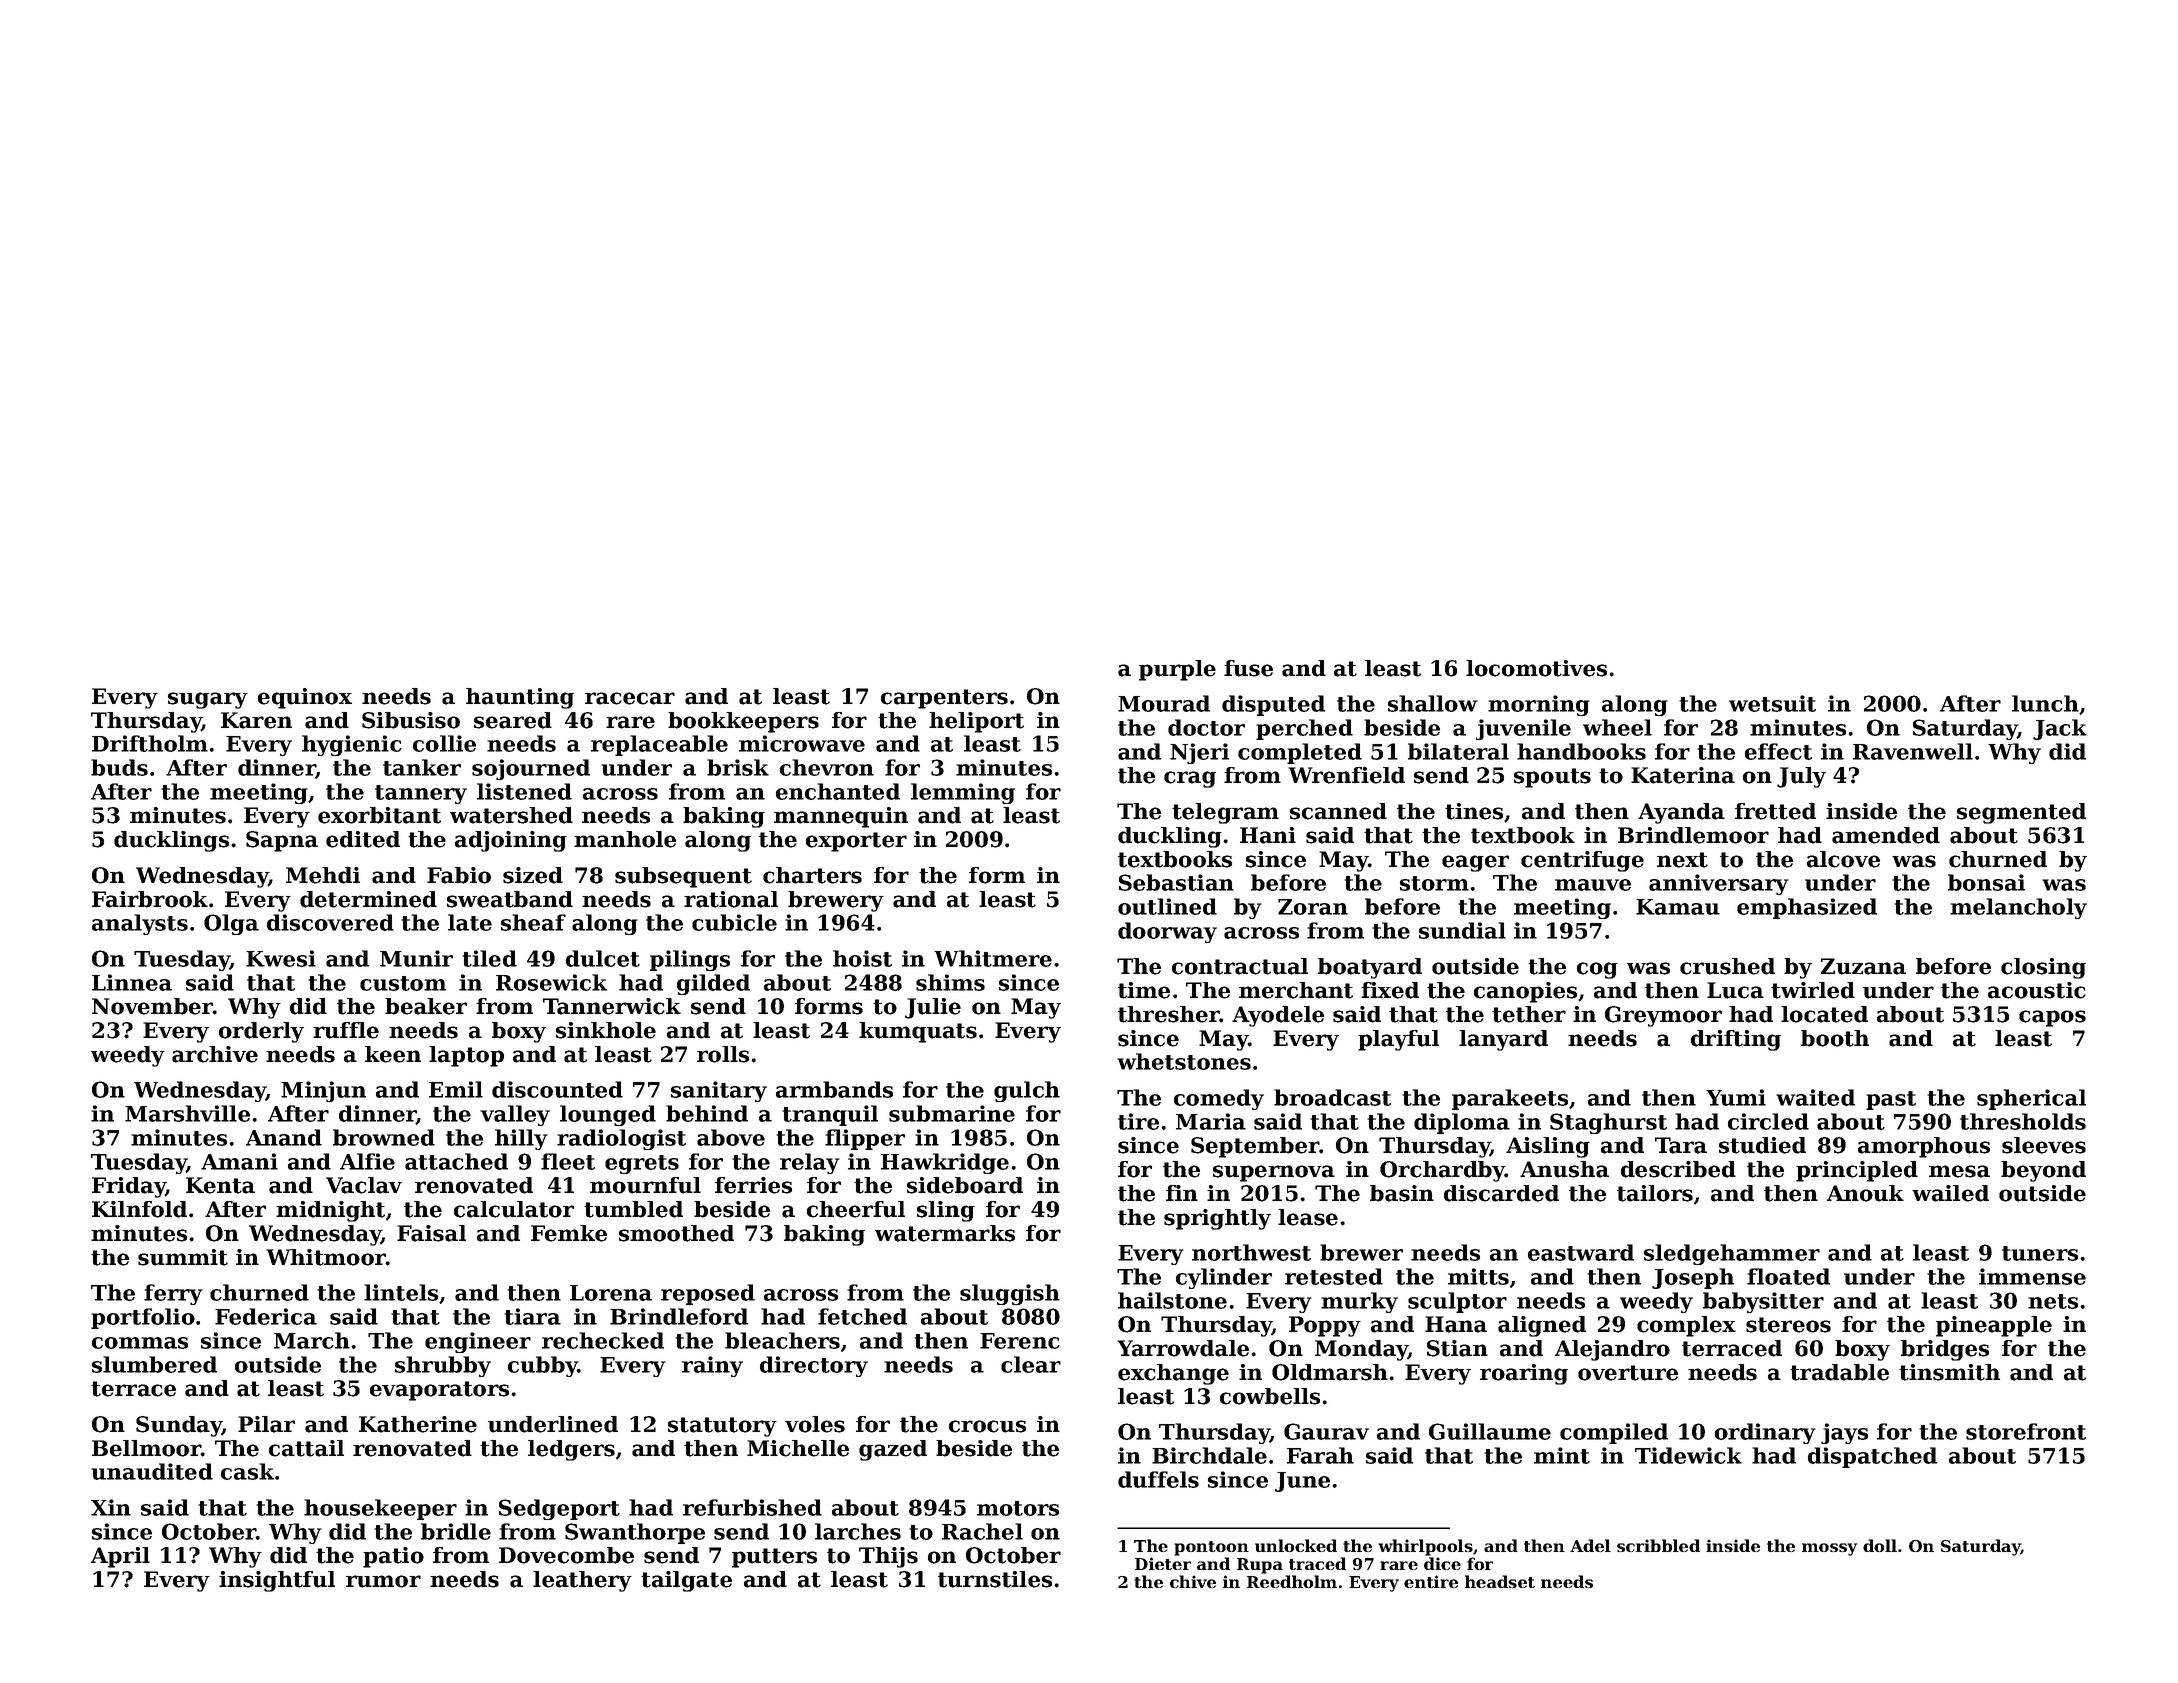 This screenshot has height=1683, width=2178. Describe the element at coordinates (743, 722) in the screenshot. I see `bookkeepers` at that location.
